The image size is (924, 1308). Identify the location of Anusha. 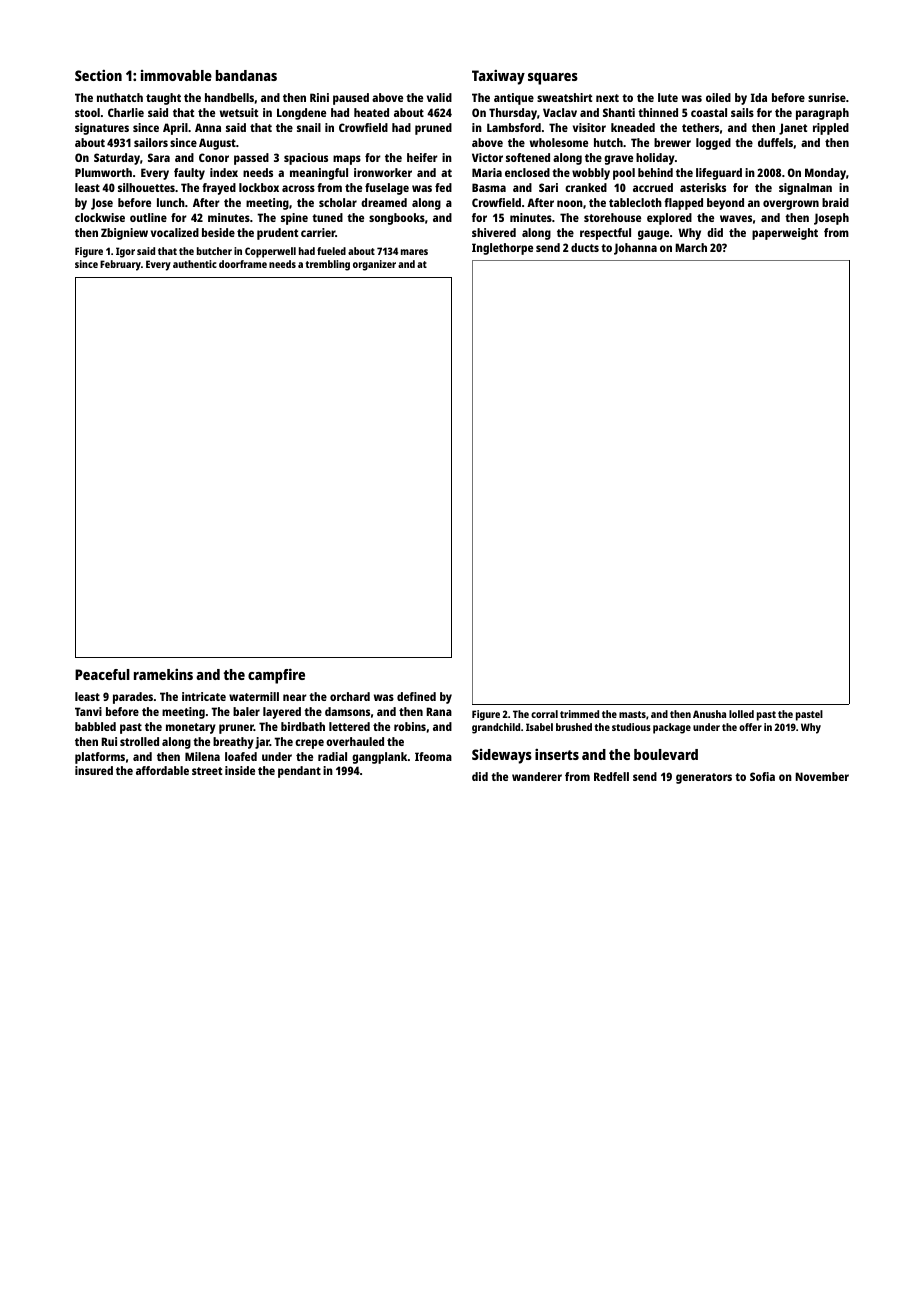
(709, 714).
